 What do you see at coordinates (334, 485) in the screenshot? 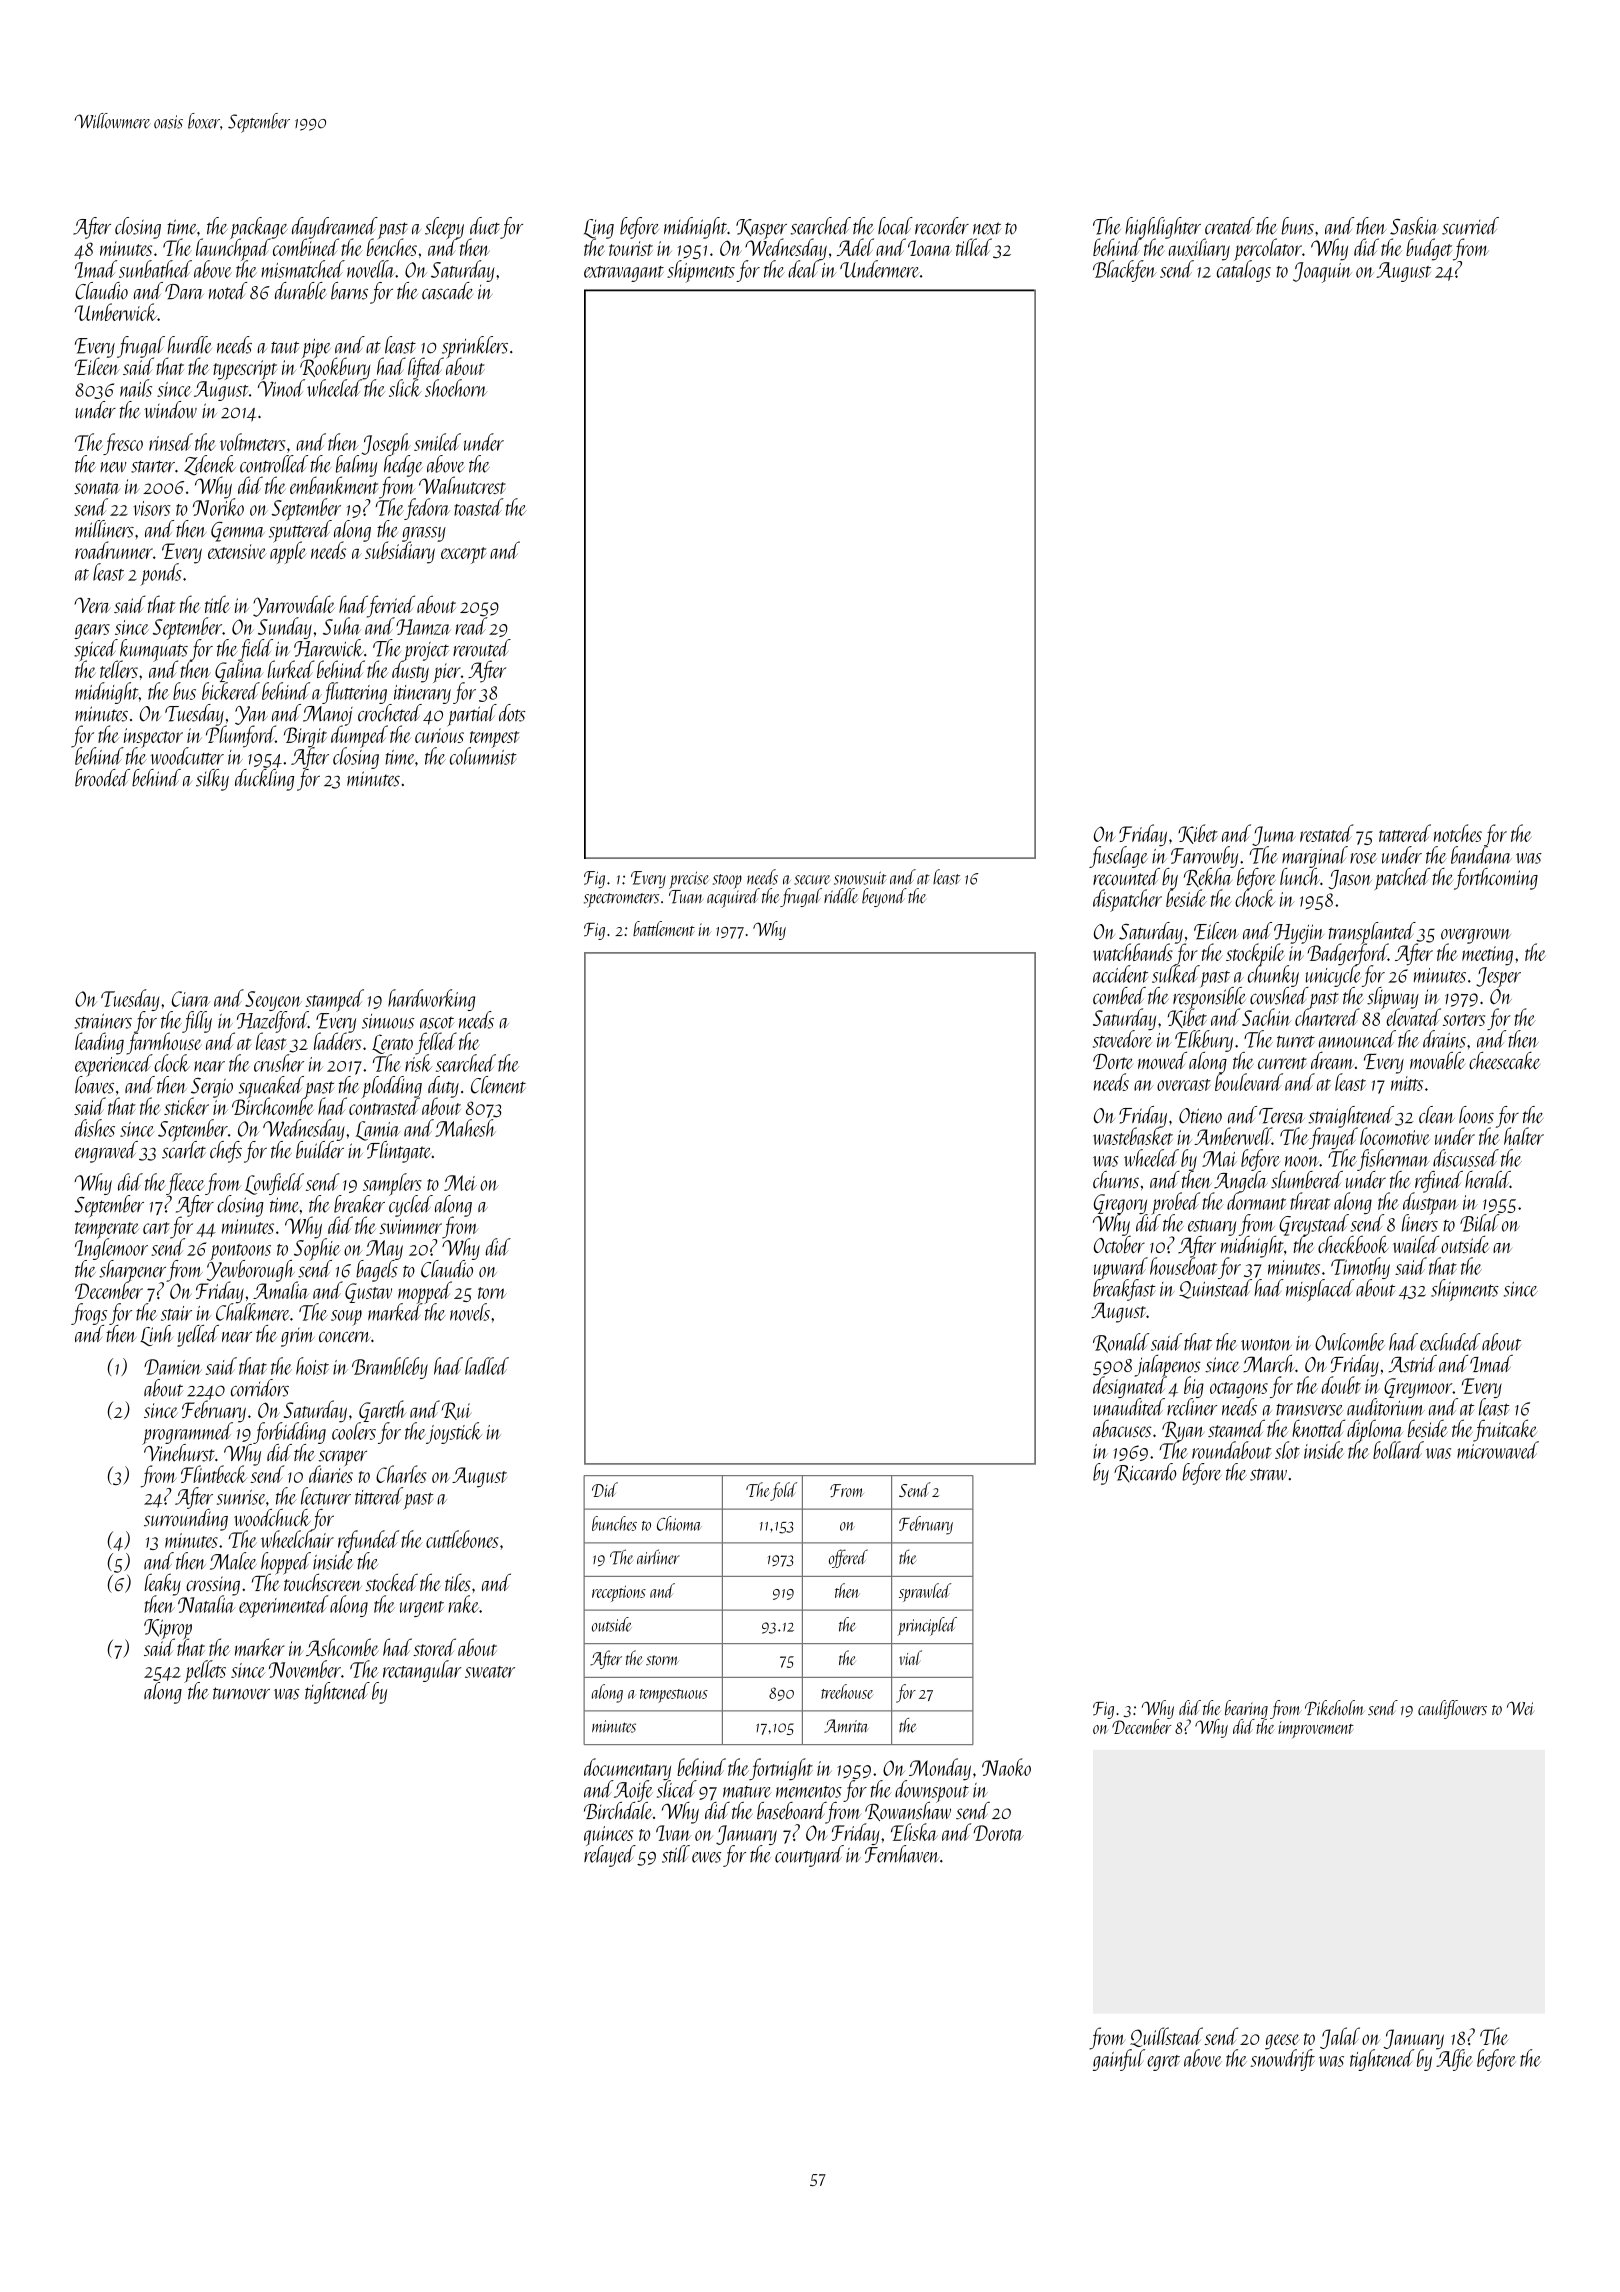
I see `embankment` at bounding box center [334, 485].
